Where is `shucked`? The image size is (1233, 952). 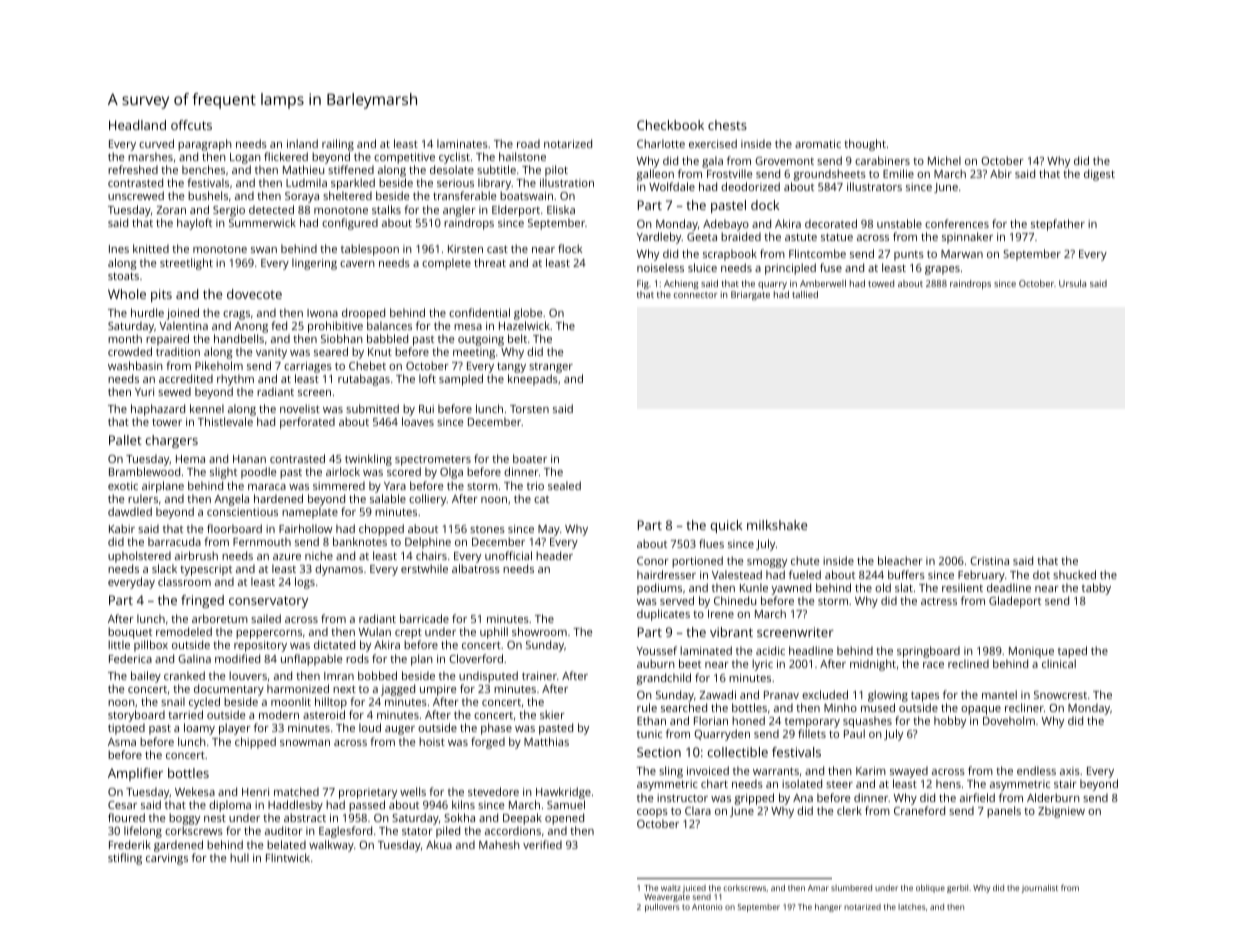 shucked is located at coordinates (1074, 574).
